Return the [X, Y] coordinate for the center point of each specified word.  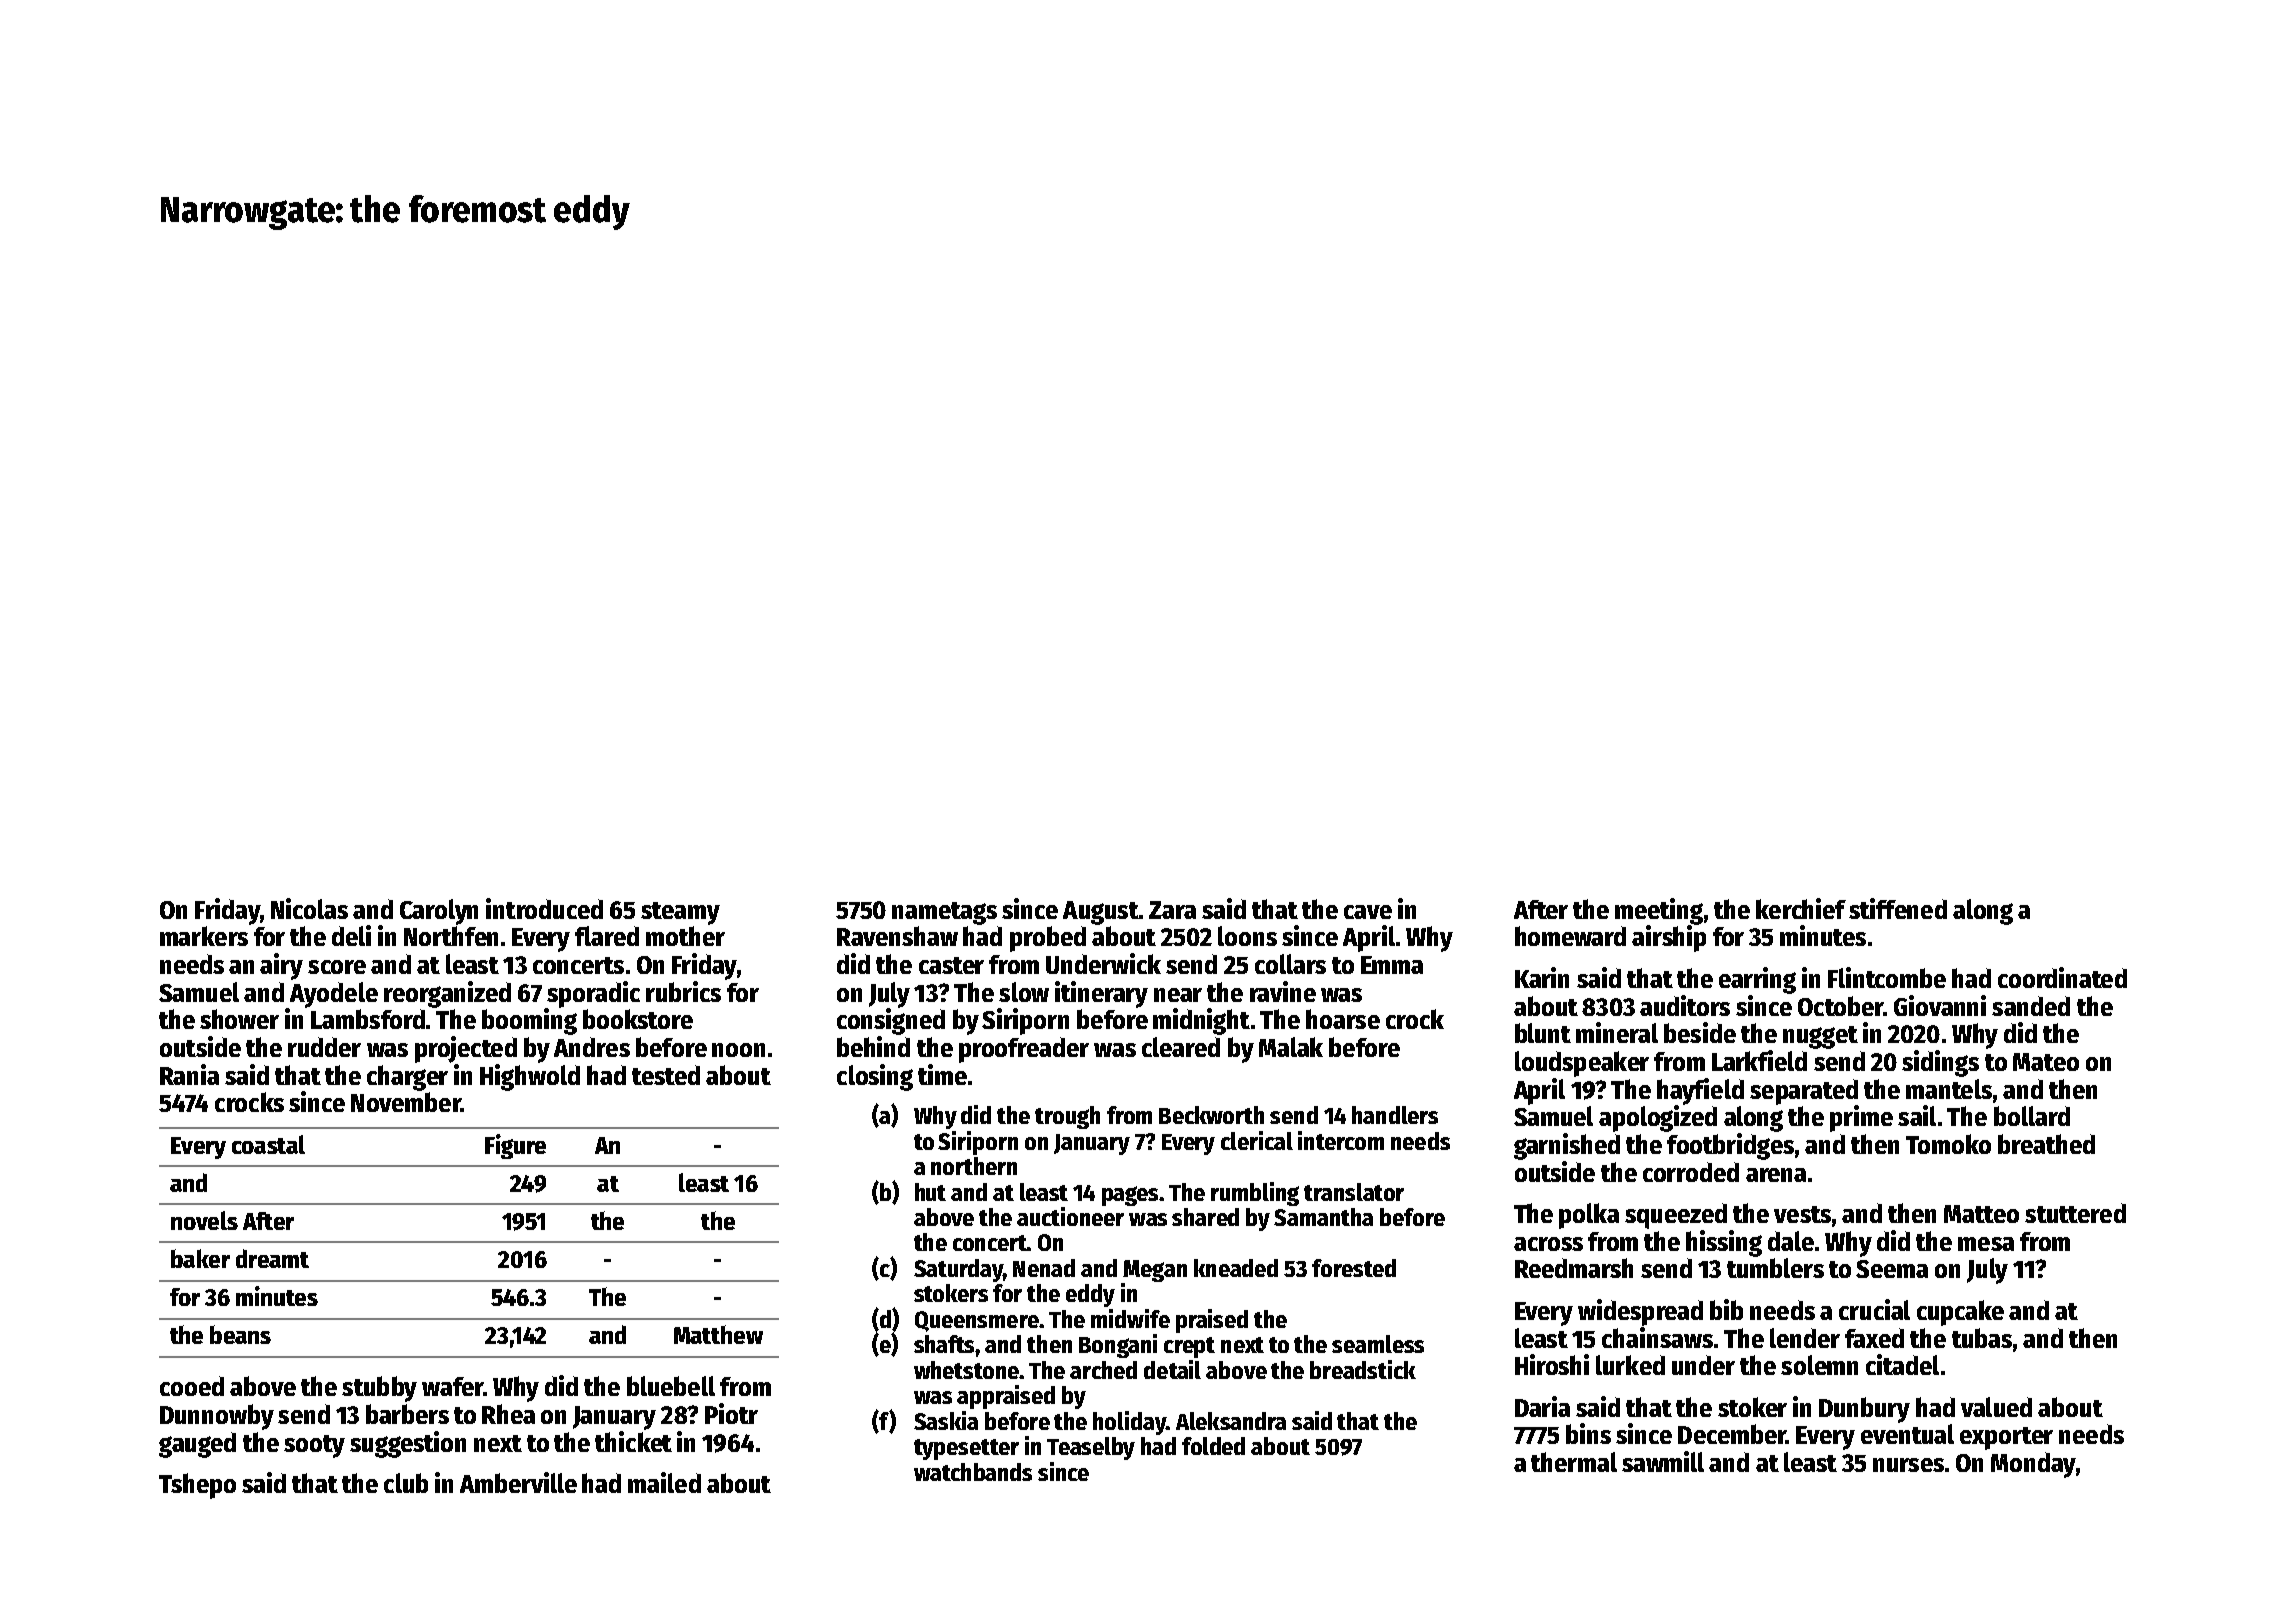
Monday [2033, 1465]
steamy [680, 913]
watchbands [973, 1472]
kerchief [1801, 908]
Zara [1172, 910]
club [406, 1483]
